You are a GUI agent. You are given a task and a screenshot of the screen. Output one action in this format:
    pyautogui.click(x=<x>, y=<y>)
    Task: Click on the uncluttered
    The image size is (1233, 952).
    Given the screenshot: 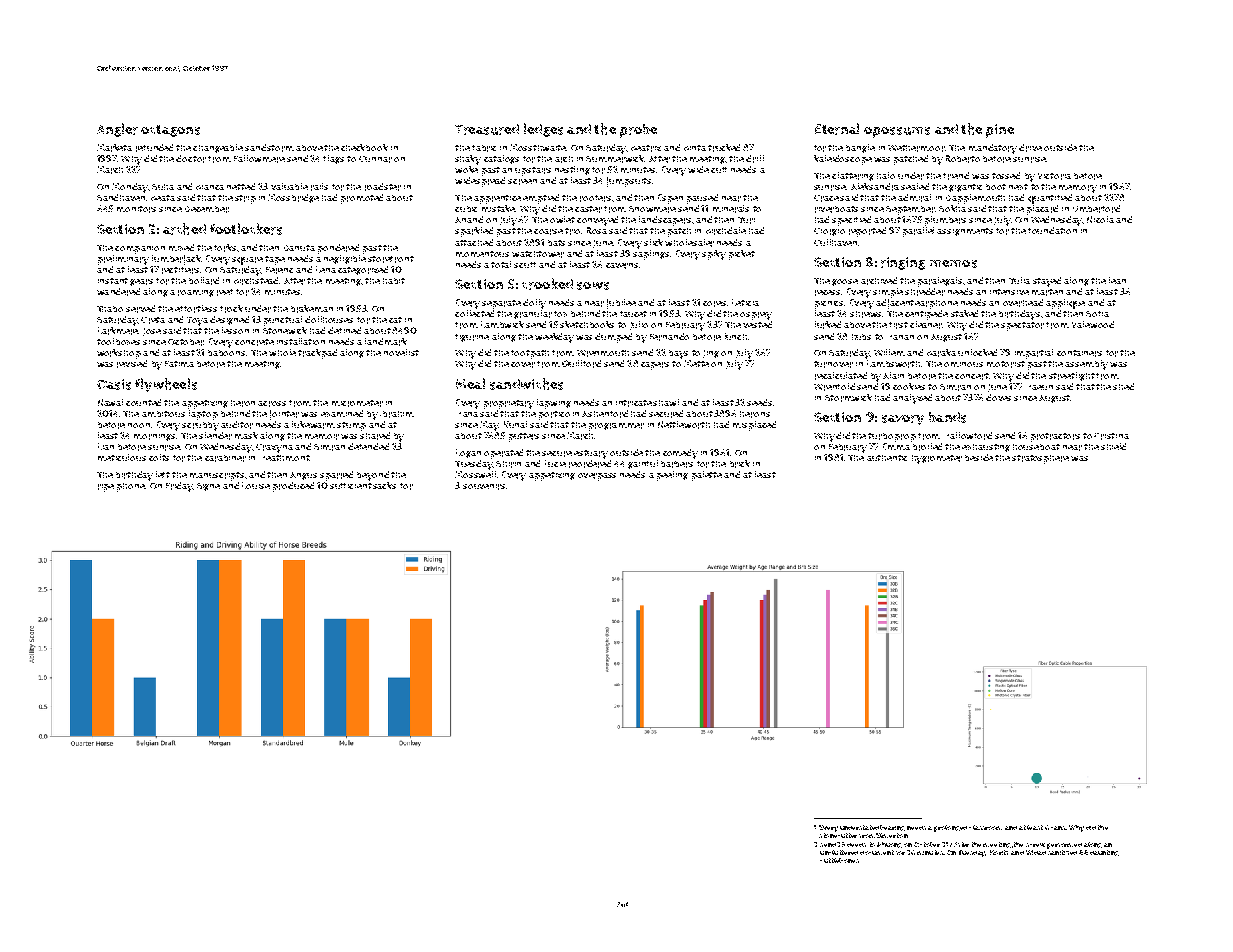 What is the action you would take?
    pyautogui.click(x=839, y=852)
